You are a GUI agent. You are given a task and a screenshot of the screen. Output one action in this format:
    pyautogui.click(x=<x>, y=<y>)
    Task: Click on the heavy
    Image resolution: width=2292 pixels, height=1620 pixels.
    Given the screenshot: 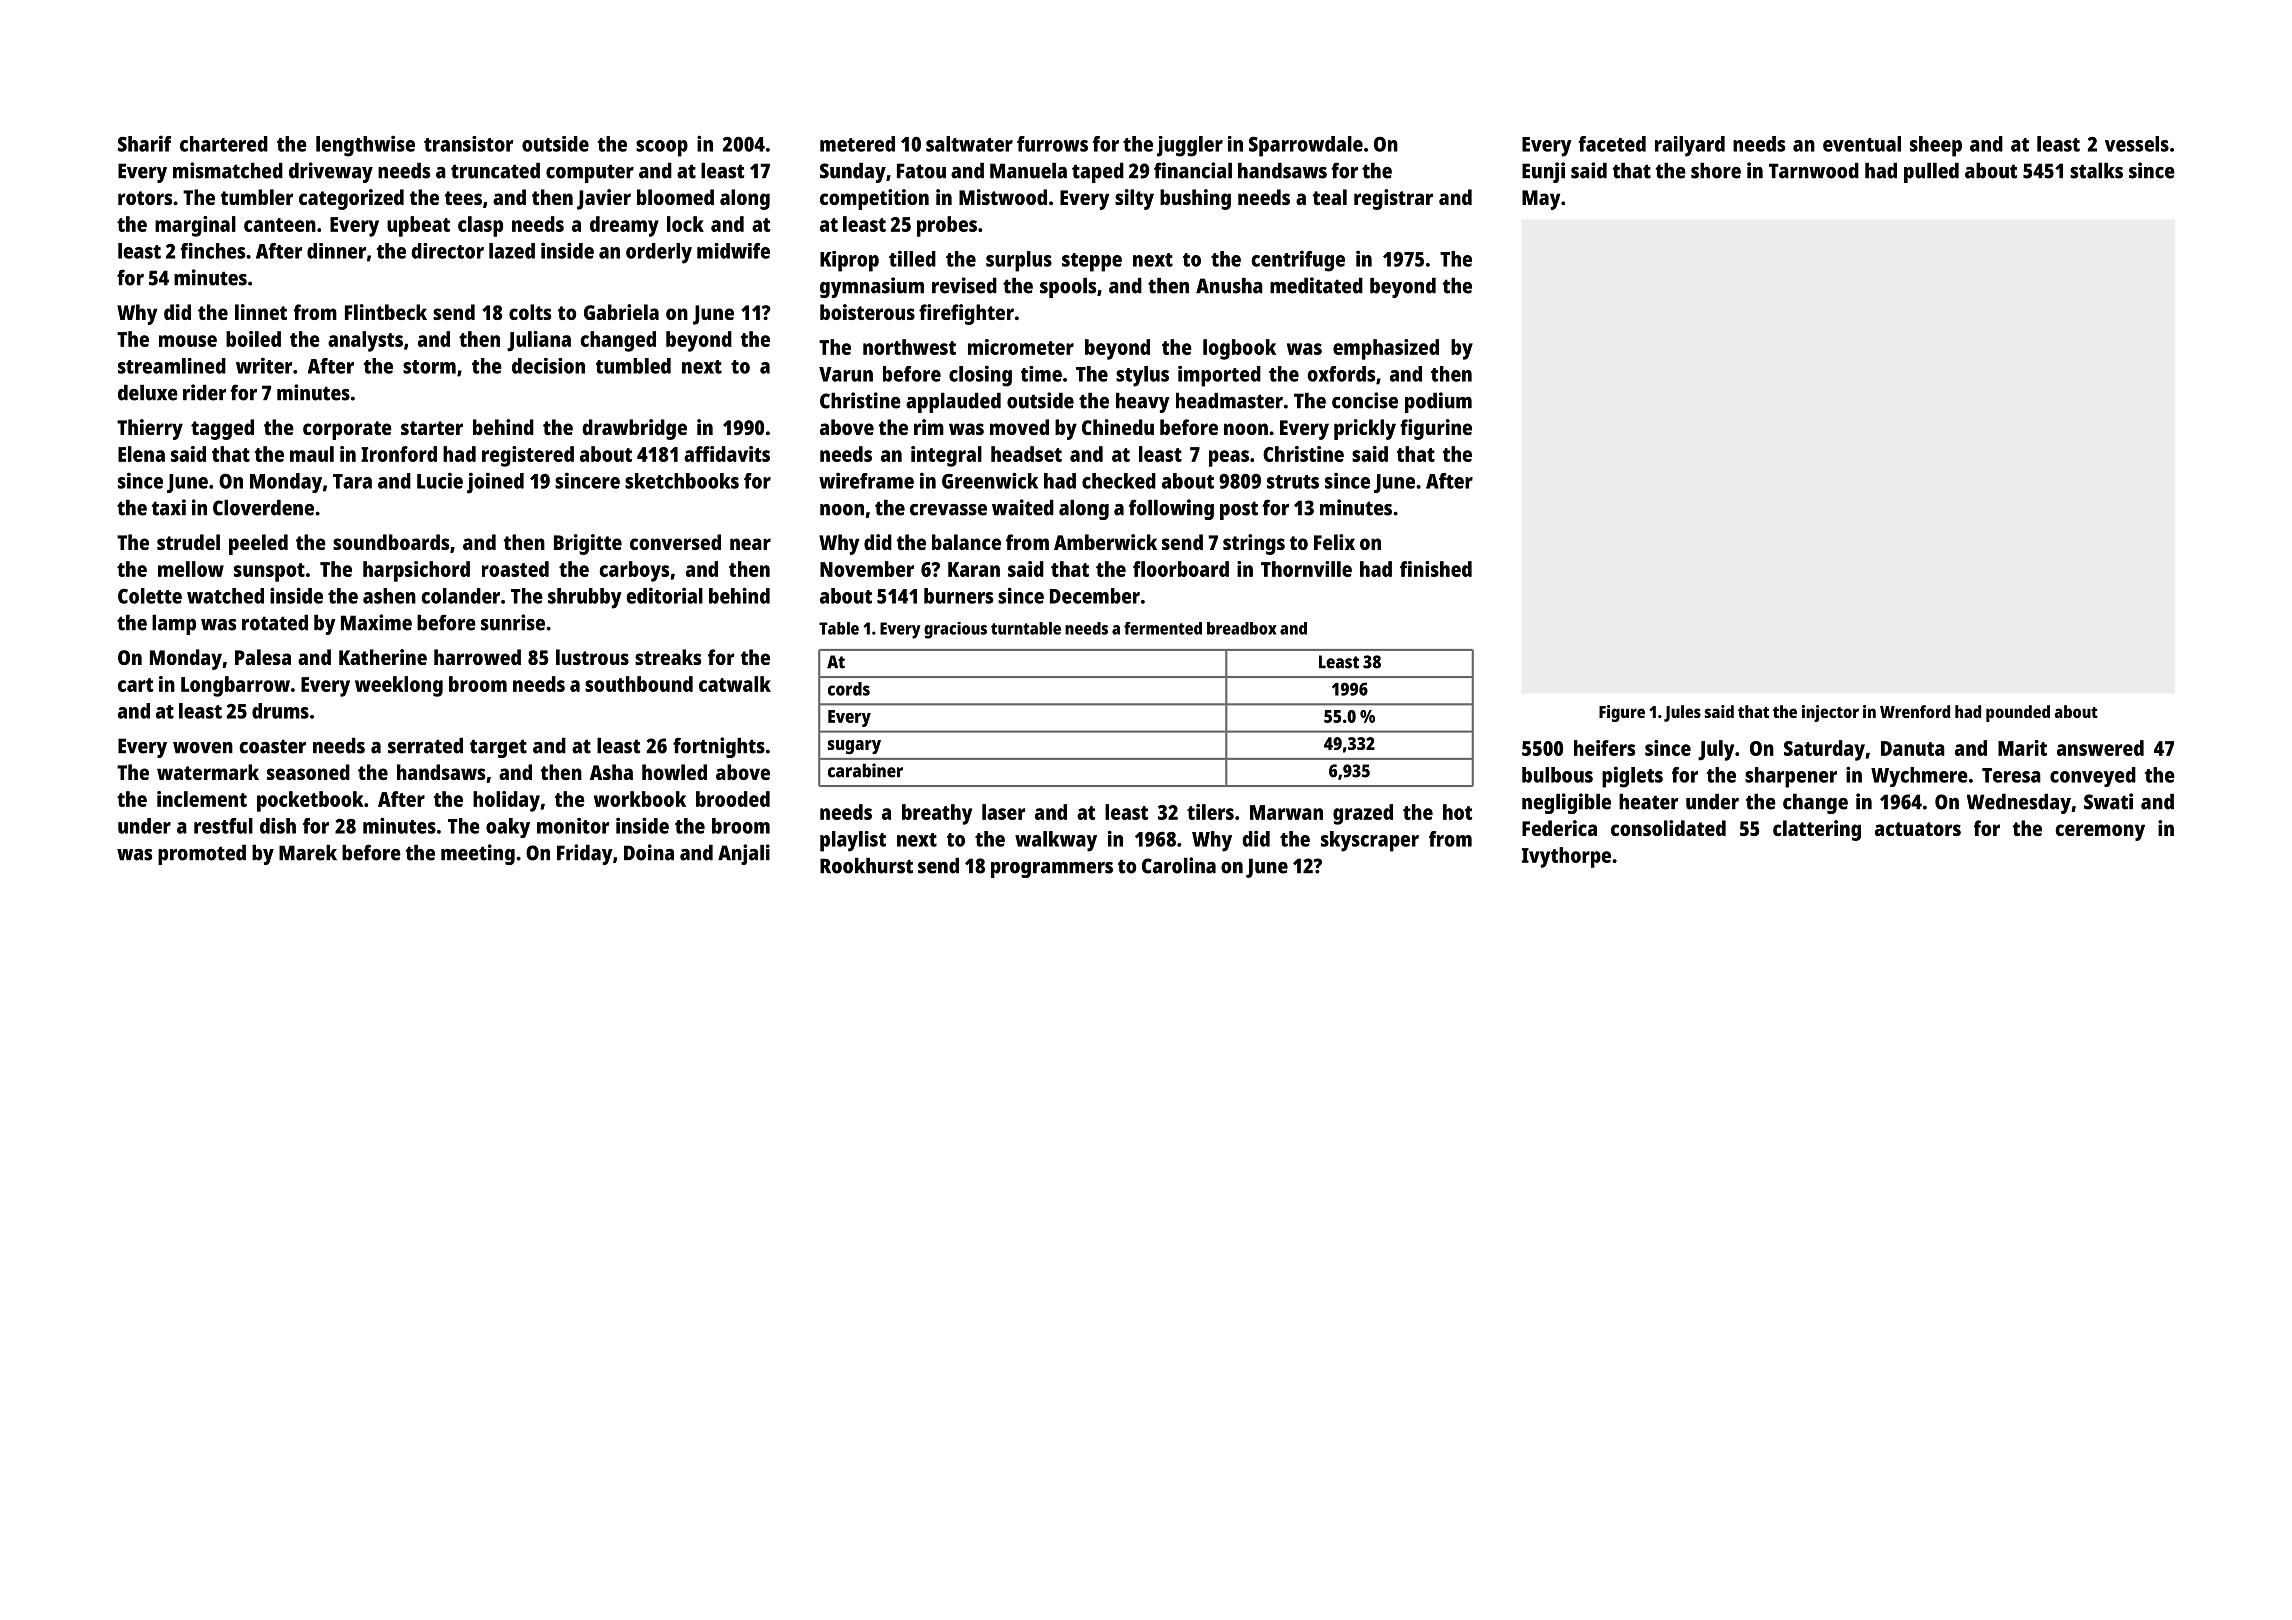 What is the action you would take?
    pyautogui.click(x=1143, y=402)
